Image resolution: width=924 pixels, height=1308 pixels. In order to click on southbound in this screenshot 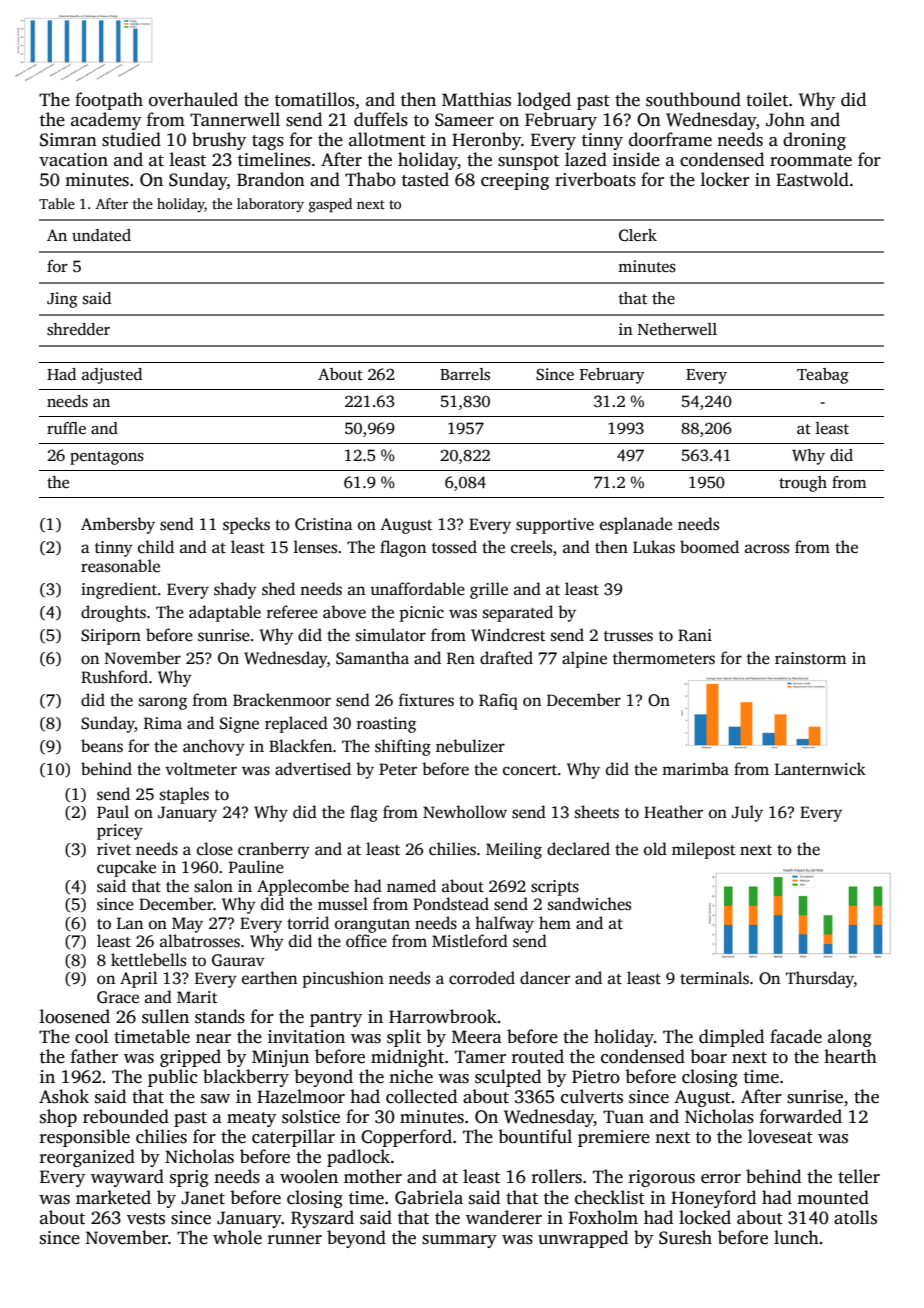, I will do `click(693, 99)`.
